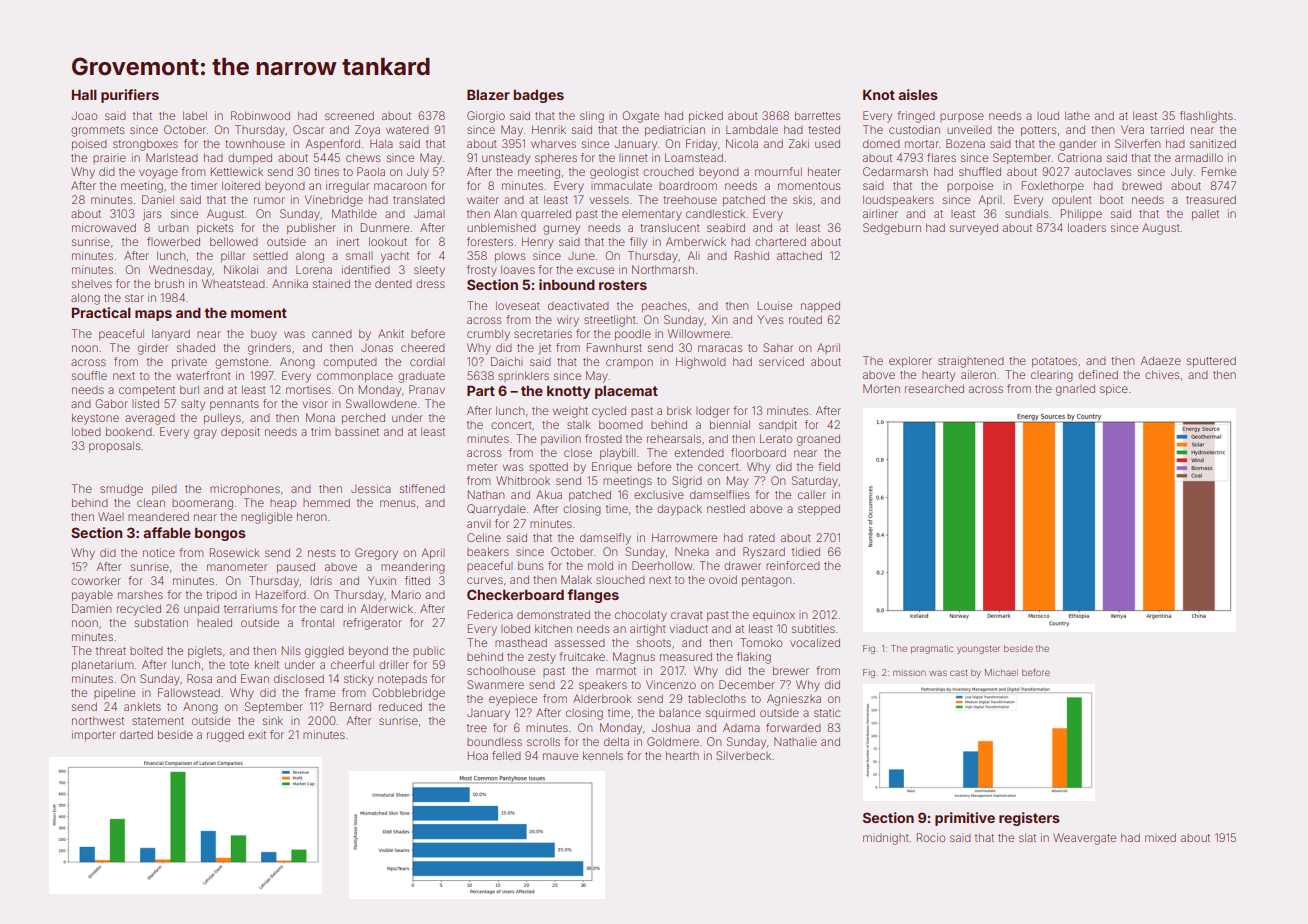 The image size is (1308, 924). What do you see at coordinates (84, 94) in the screenshot?
I see `Hall` at bounding box center [84, 94].
